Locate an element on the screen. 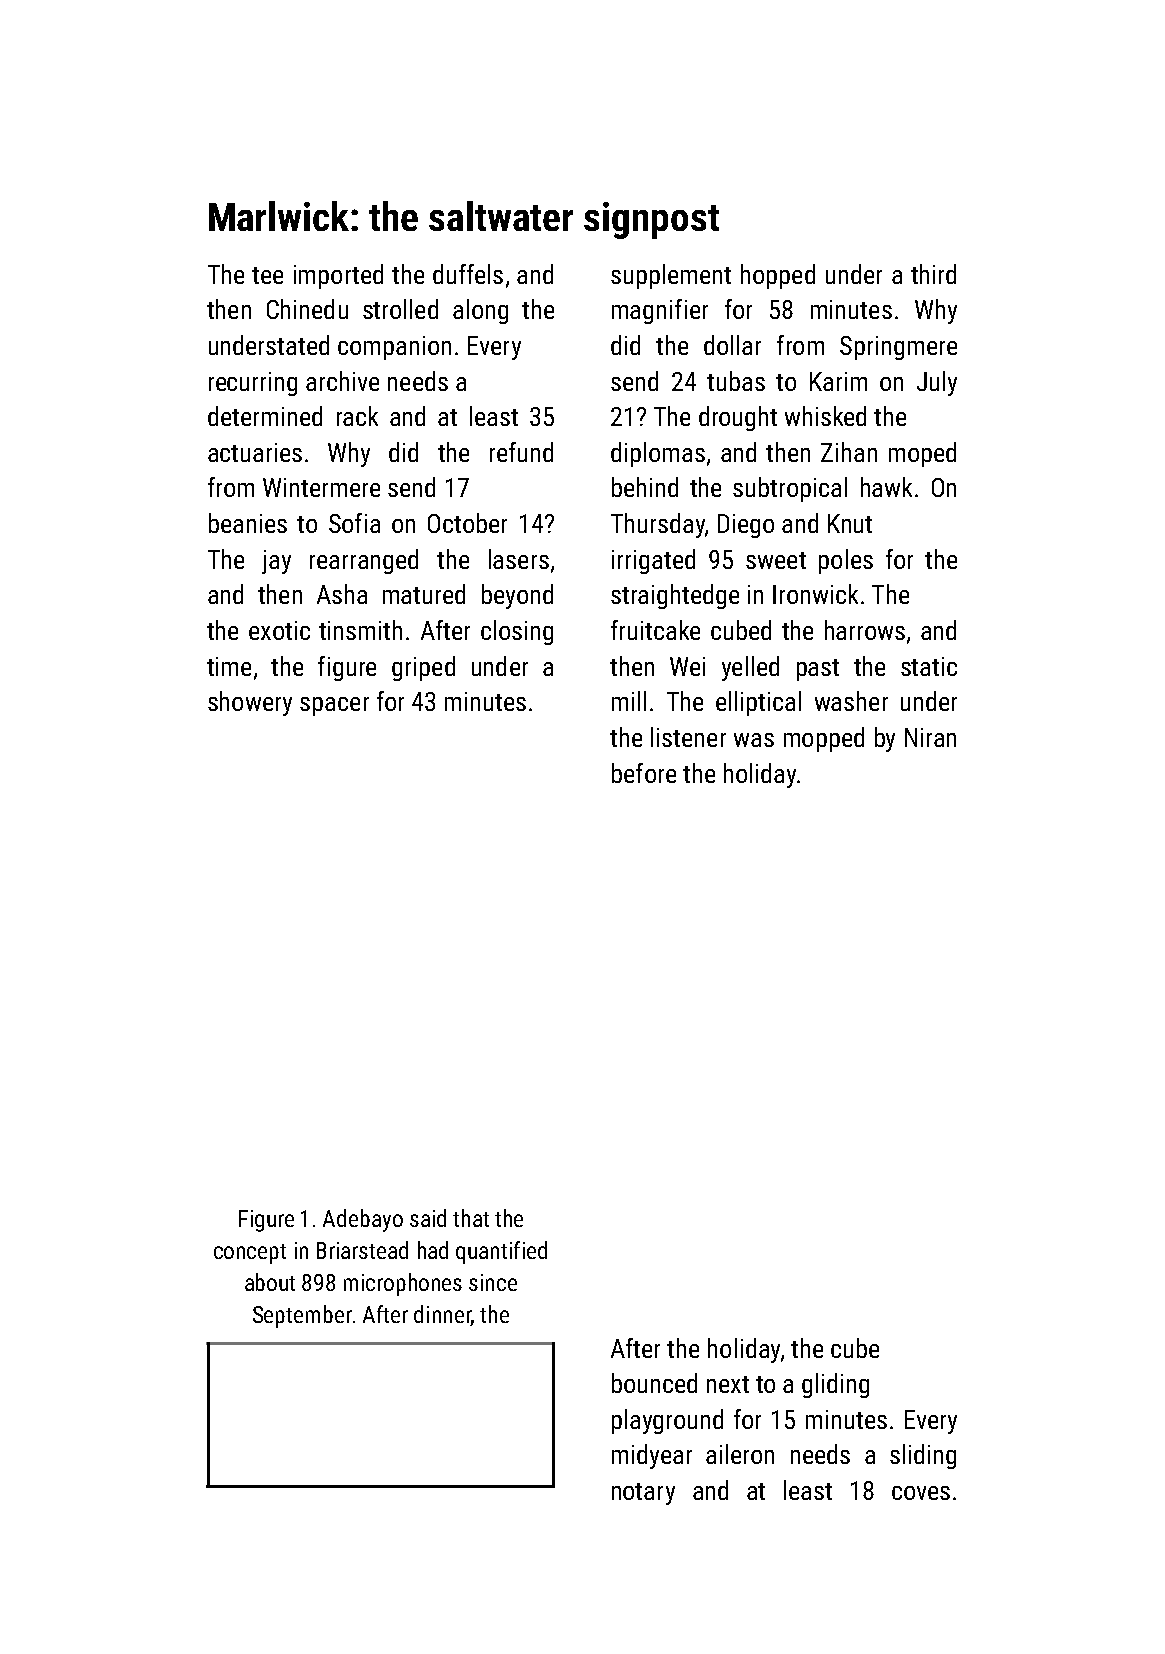 Image resolution: width=1165 pixels, height=1654 pixels. spacer is located at coordinates (334, 706).
